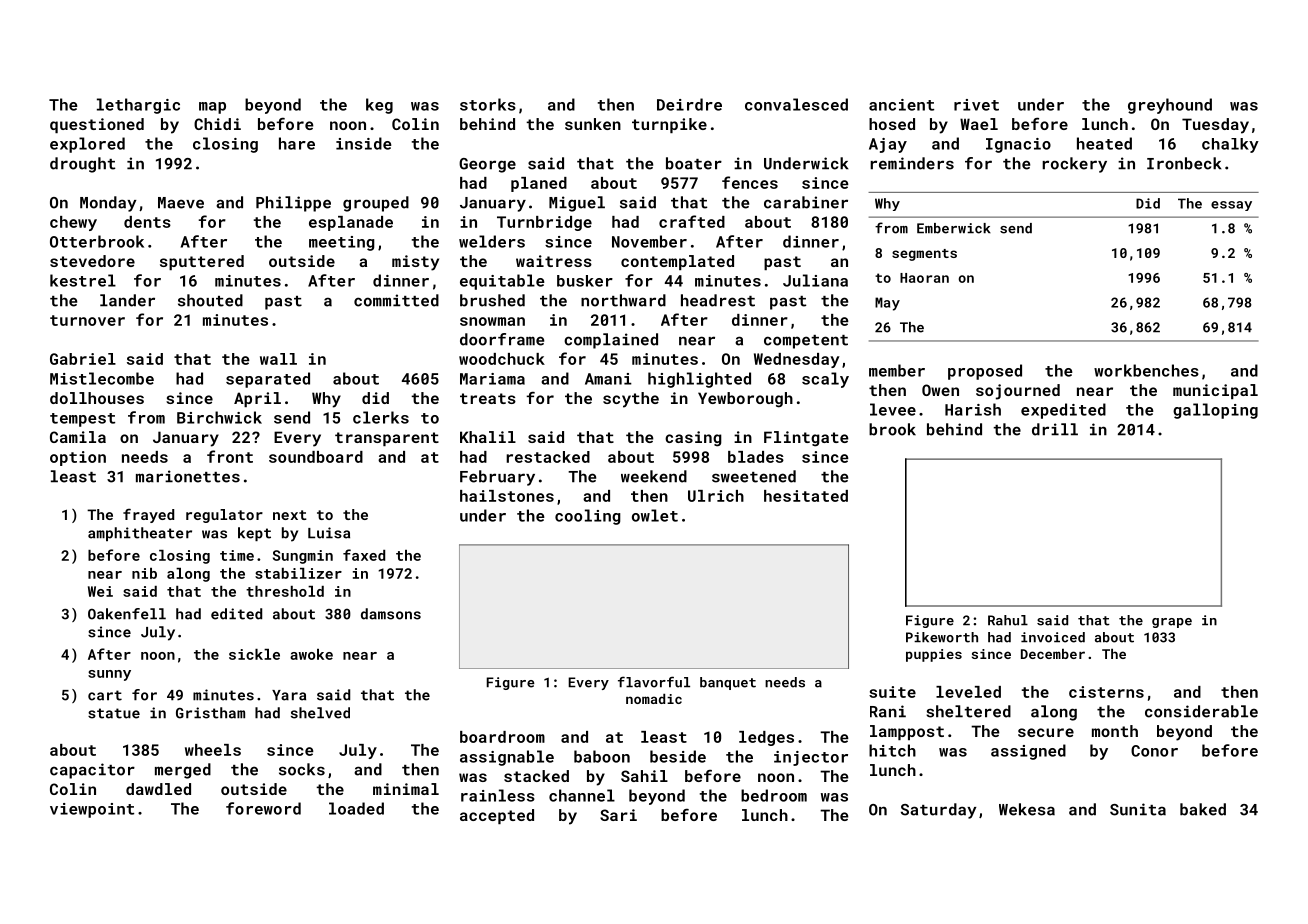 This document has width=1308, height=924. Describe the element at coordinates (82, 420) in the document. I see `tempest` at that location.
